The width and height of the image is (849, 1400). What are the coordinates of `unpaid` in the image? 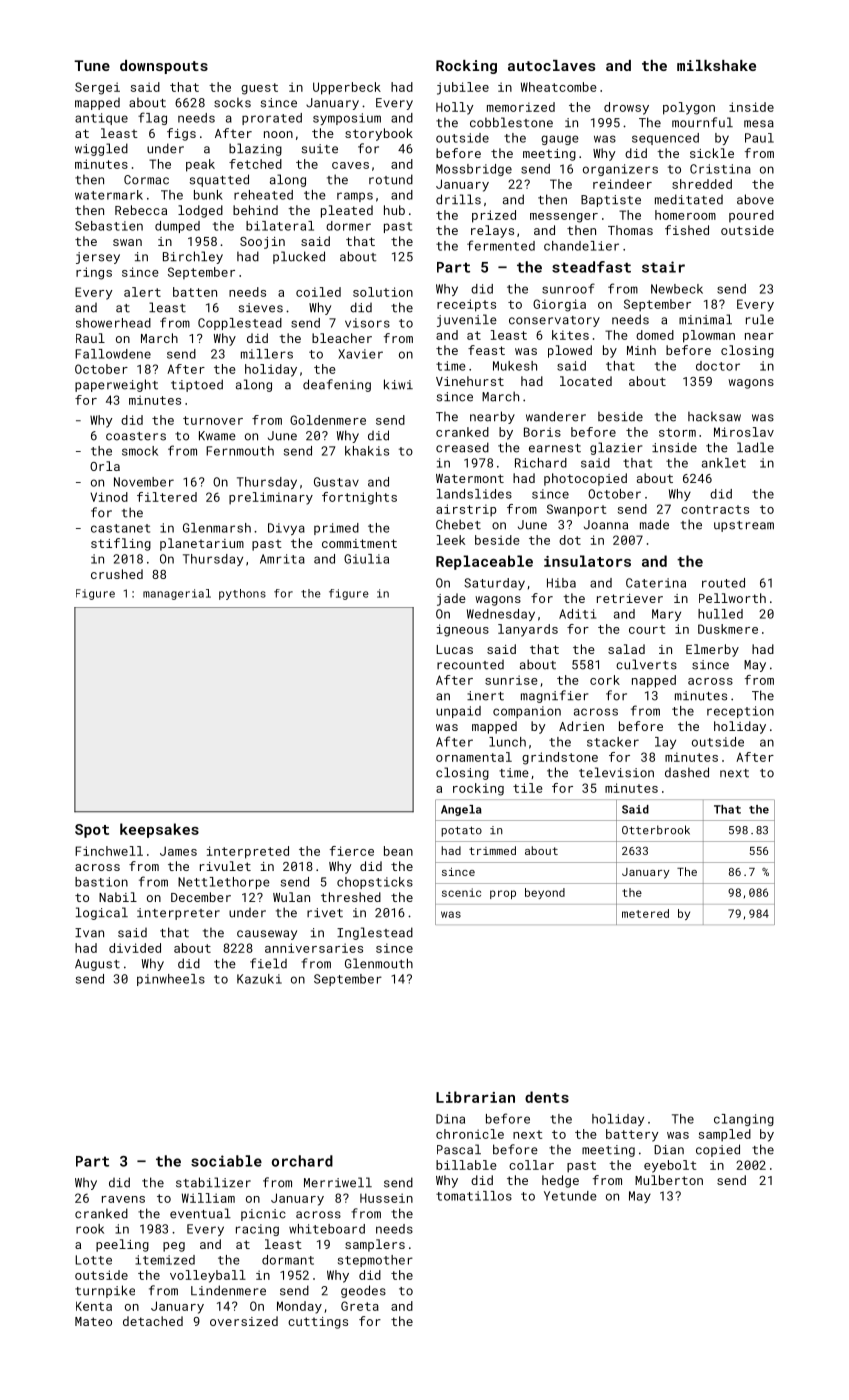 It's located at (458, 712).
